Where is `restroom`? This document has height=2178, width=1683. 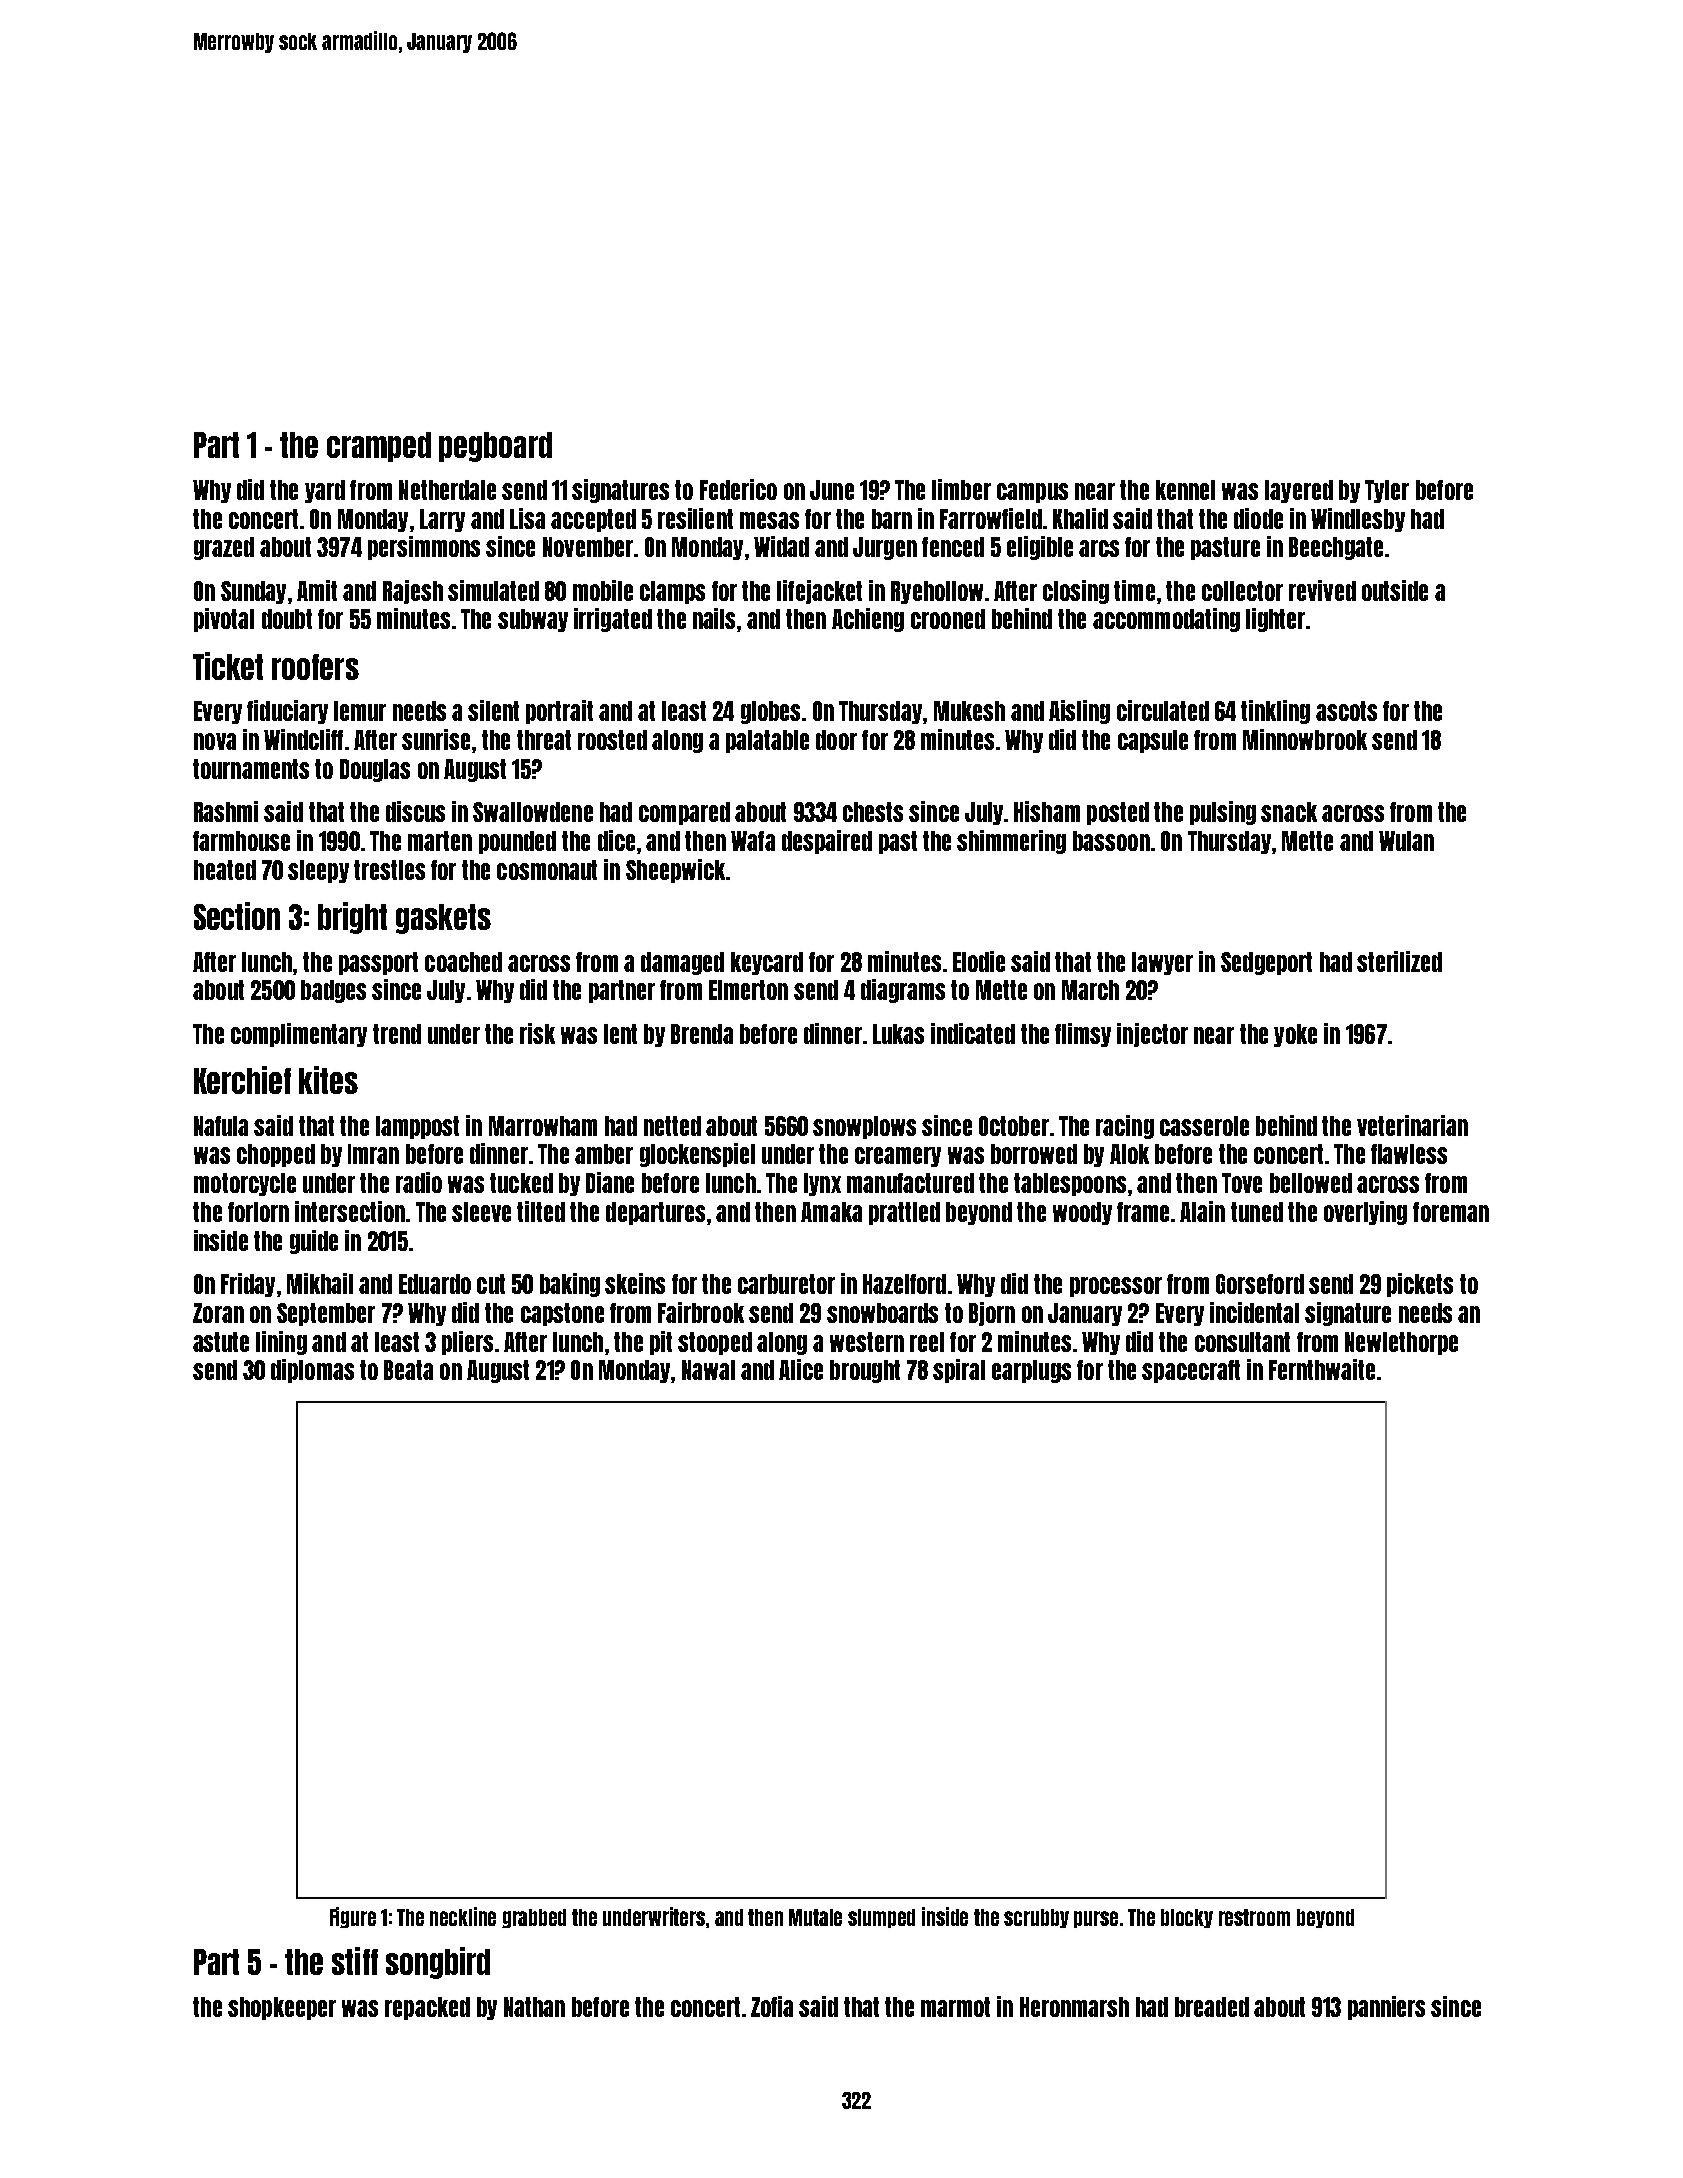
restroom is located at coordinates (1254, 1917).
